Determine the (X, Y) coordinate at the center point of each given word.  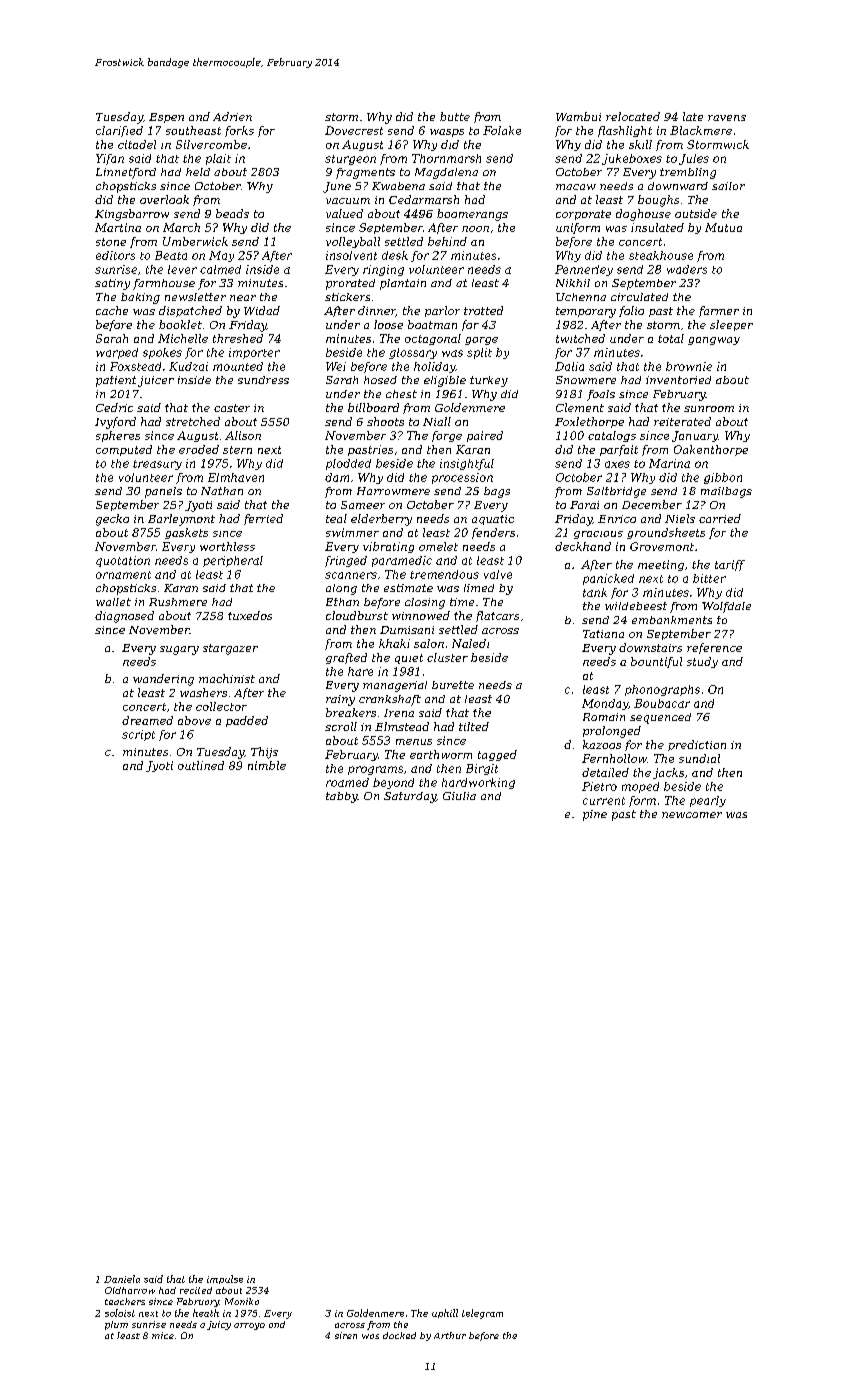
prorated (350, 284)
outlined (201, 765)
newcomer (692, 815)
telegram (482, 1314)
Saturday (410, 797)
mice (163, 1335)
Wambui (578, 116)
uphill (445, 1313)
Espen (166, 118)
